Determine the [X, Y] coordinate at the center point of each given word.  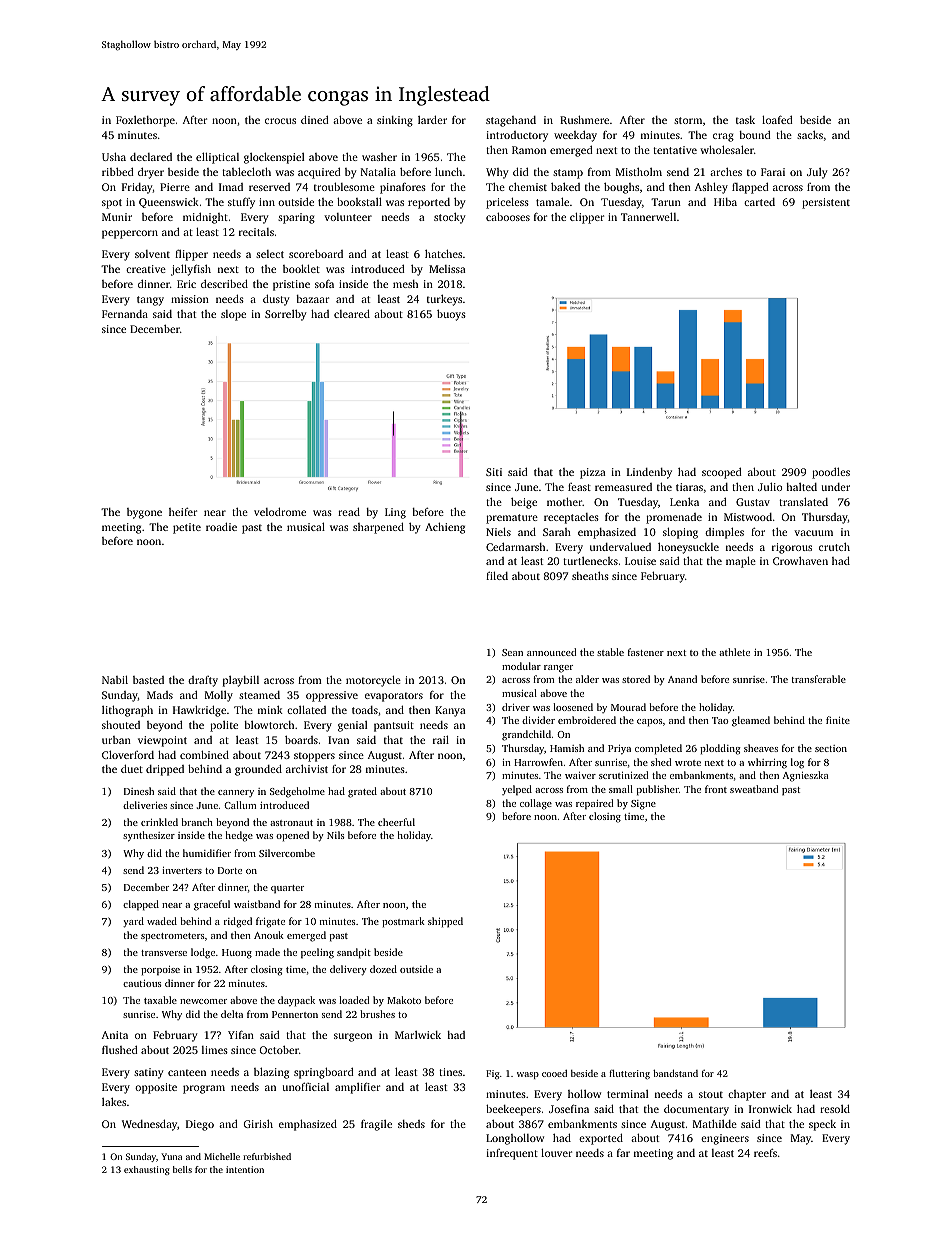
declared [151, 157]
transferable [819, 679]
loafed [777, 119]
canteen [187, 1072]
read [349, 511]
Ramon [529, 150]
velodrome [280, 511]
